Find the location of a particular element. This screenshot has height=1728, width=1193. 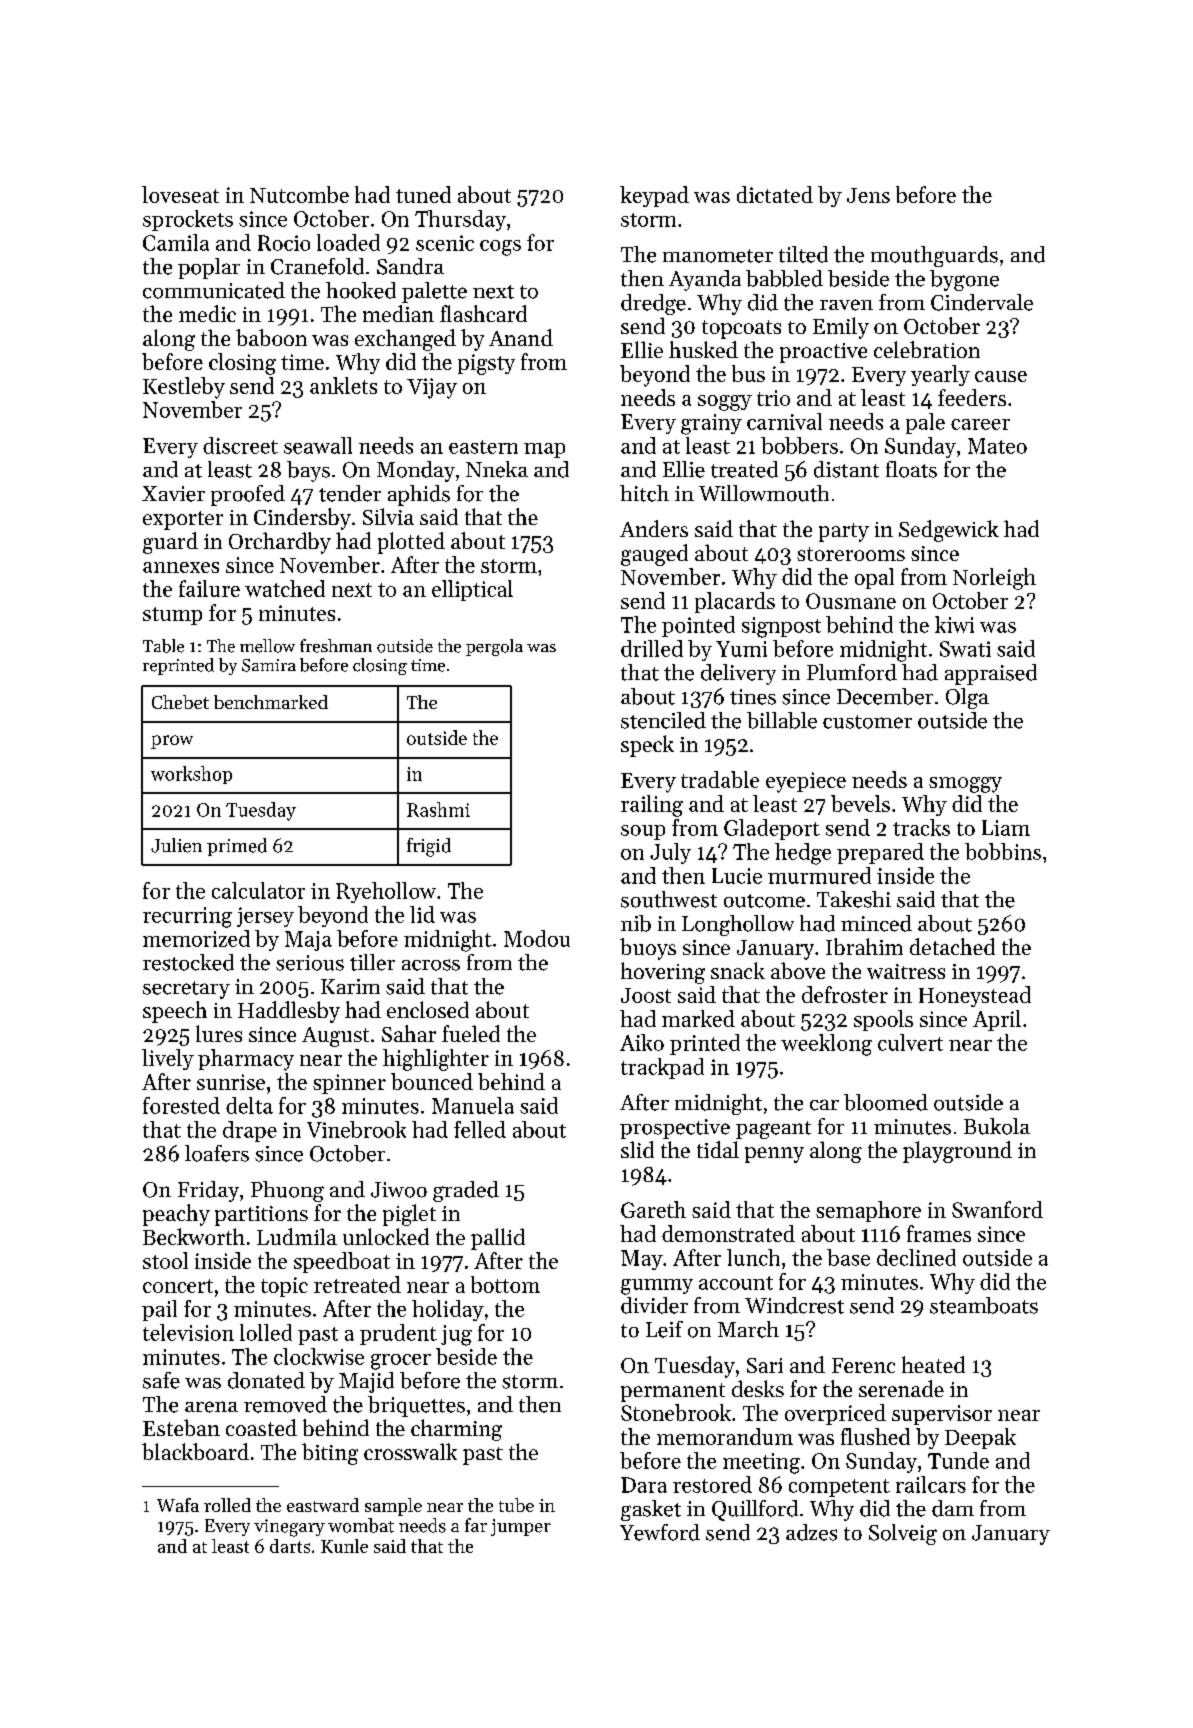

Tunde is located at coordinates (958, 1460).
